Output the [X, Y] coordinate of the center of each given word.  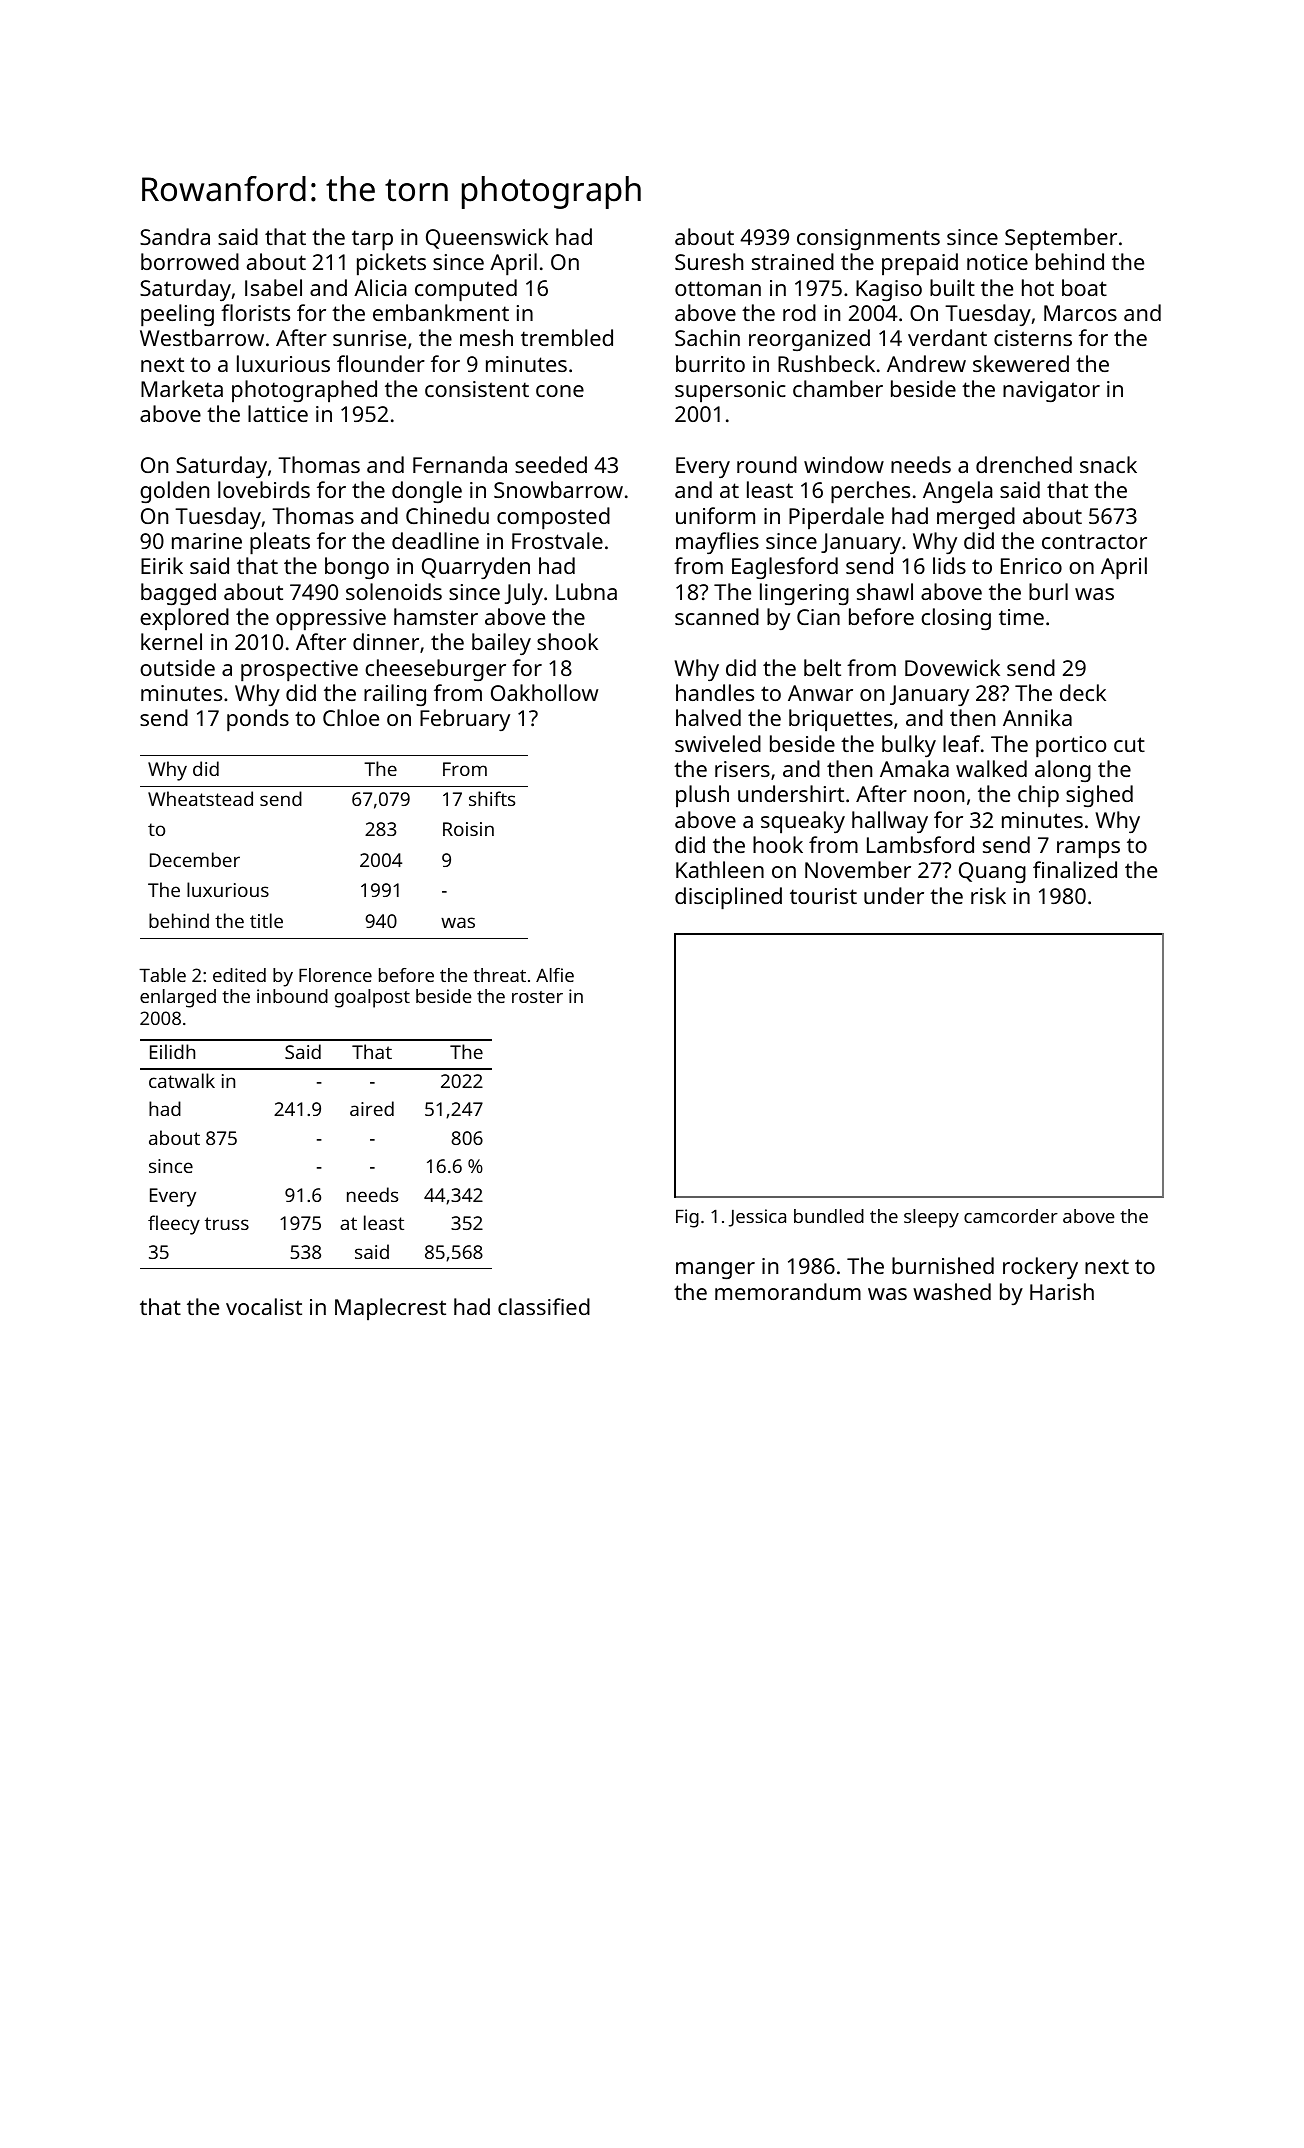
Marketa [182, 388]
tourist [823, 896]
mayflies [717, 543]
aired [372, 1108]
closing [956, 619]
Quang [992, 872]
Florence [335, 975]
